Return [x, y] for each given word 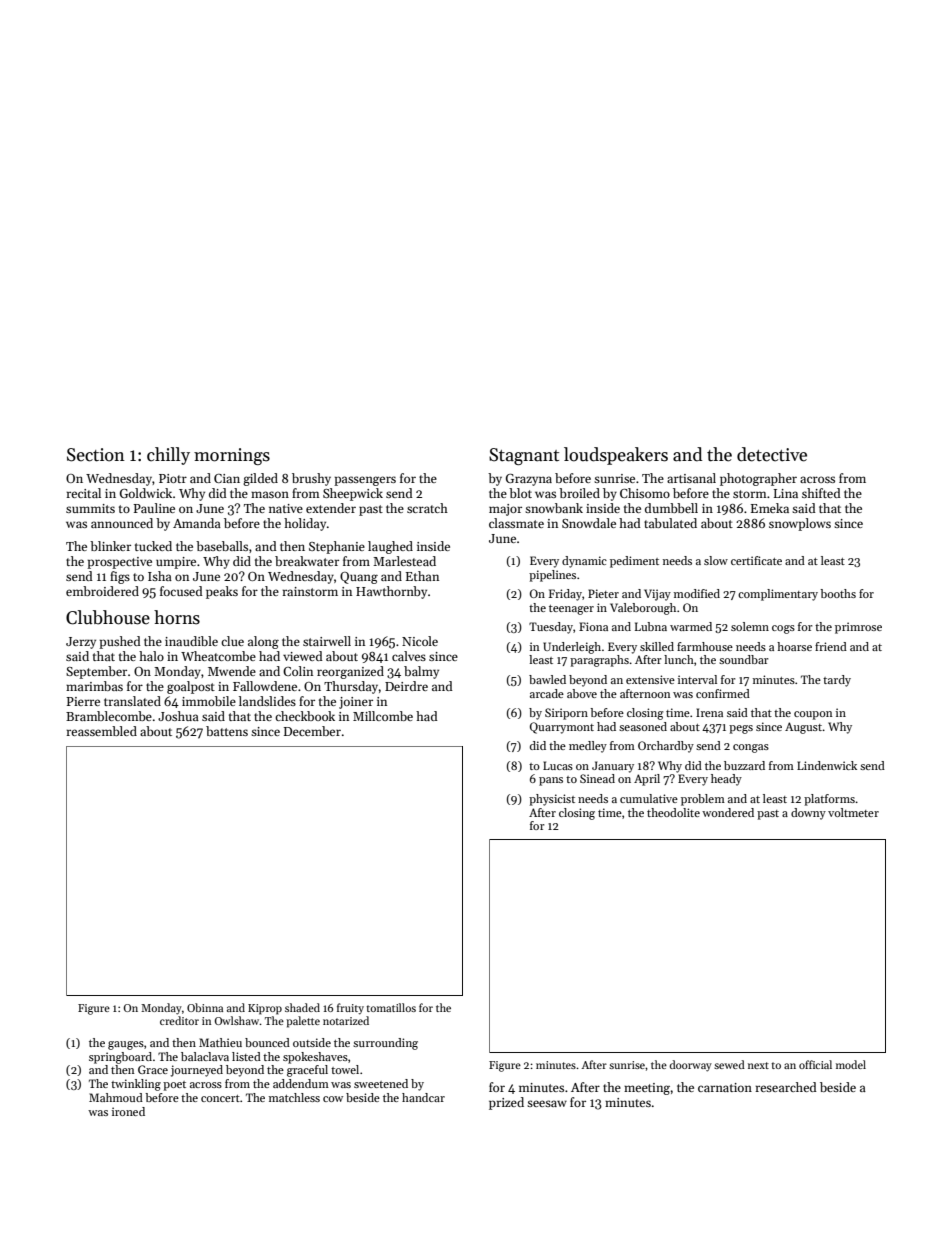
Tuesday [551, 628]
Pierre [83, 701]
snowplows [800, 524]
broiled [579, 493]
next [758, 1065]
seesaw [547, 1103]
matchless [294, 1097]
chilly [168, 456]
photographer [758, 479]
